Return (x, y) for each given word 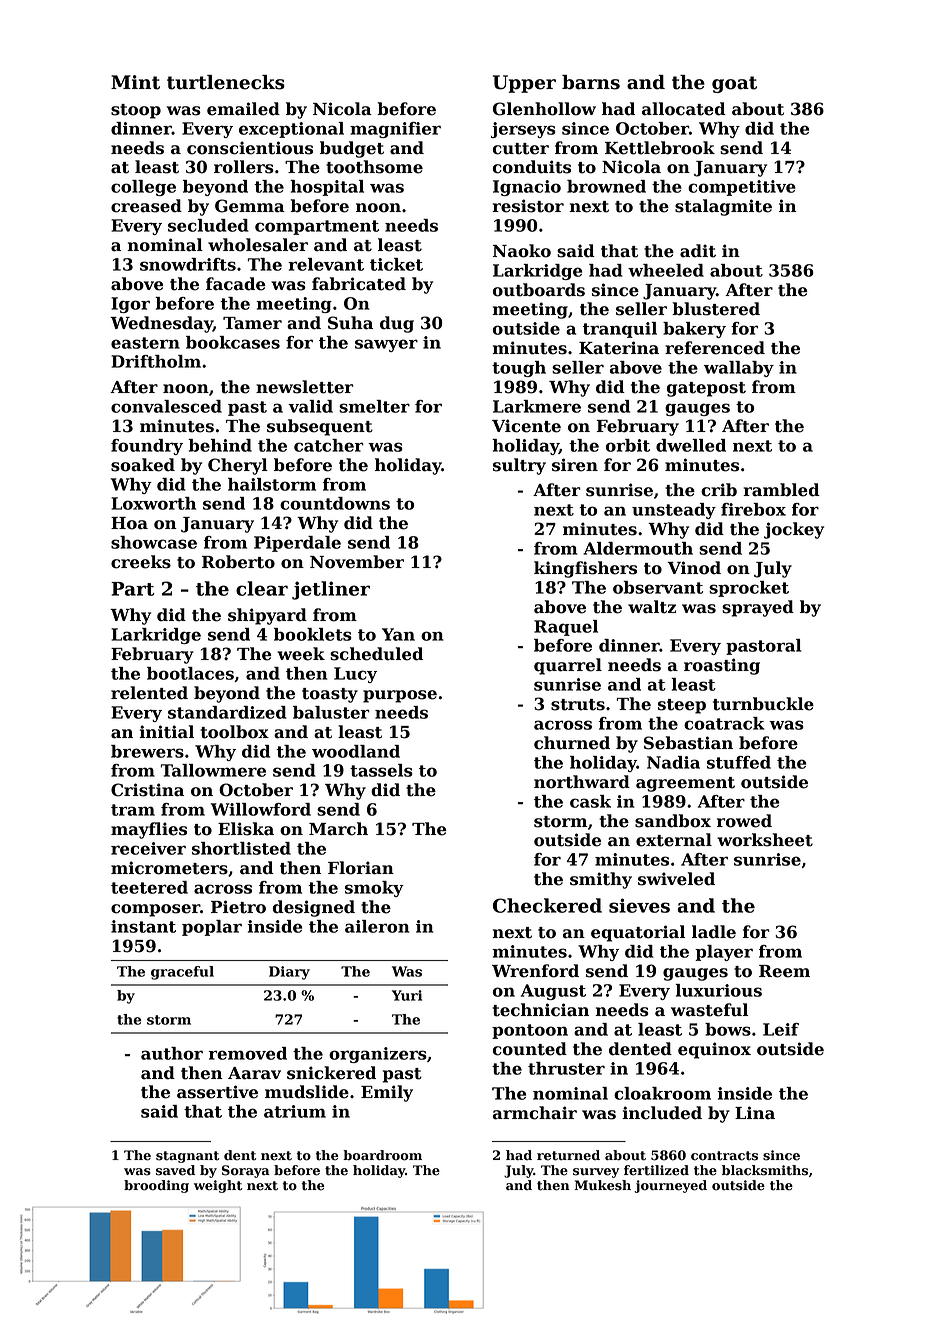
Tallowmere (213, 770)
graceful (182, 973)
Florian (361, 868)
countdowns (335, 503)
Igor (130, 305)
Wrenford (535, 971)
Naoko (522, 251)
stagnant (187, 1157)
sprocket (749, 589)
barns (591, 82)
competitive (742, 188)
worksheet (765, 840)
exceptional (291, 130)
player (724, 953)
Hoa (129, 523)
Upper (524, 84)
